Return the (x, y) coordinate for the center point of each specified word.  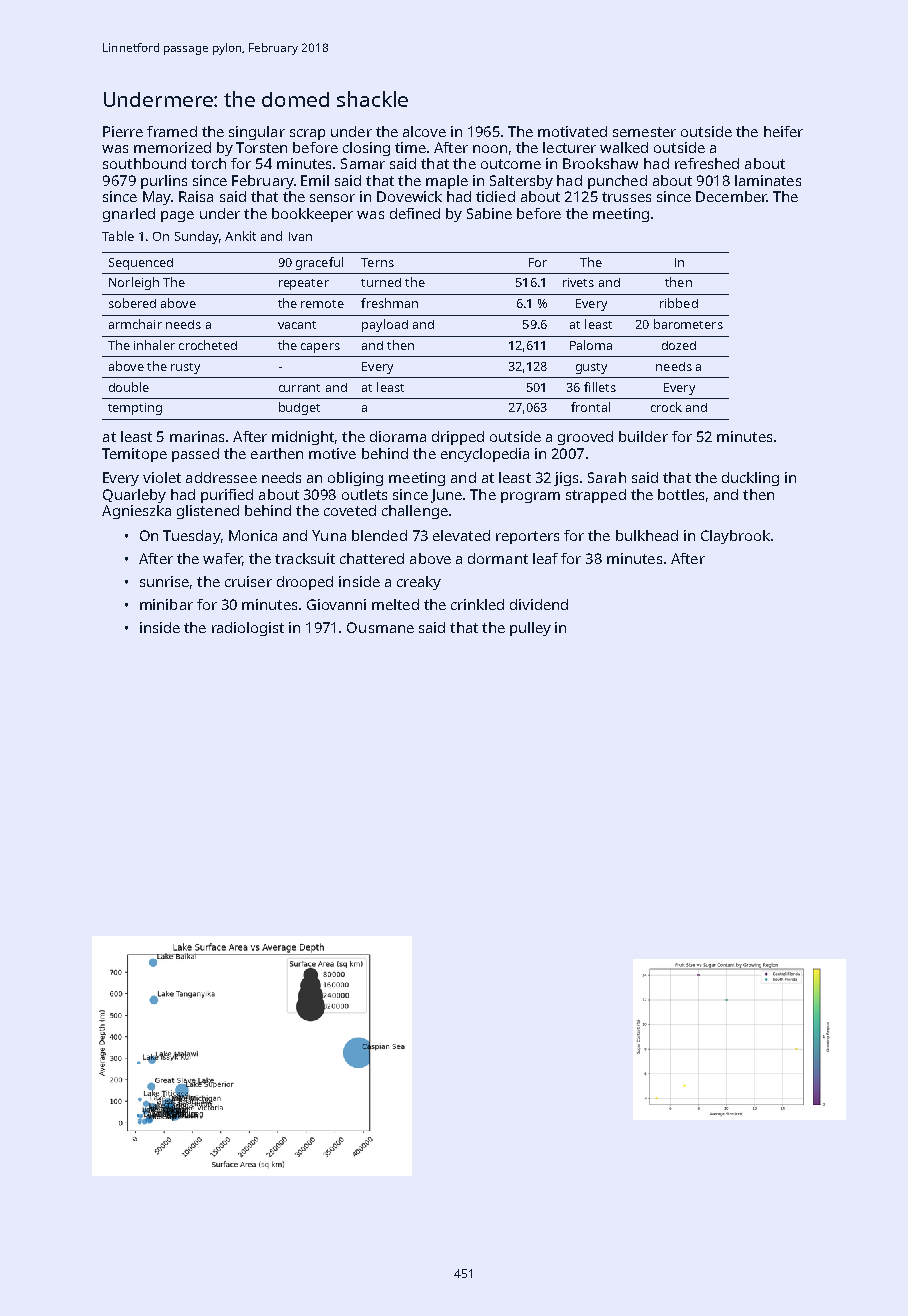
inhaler (154, 345)
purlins (164, 182)
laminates (768, 180)
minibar (166, 604)
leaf (545, 558)
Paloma (591, 345)
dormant (498, 558)
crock (666, 407)
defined (415, 213)
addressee (221, 477)
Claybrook (735, 537)
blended (379, 535)
